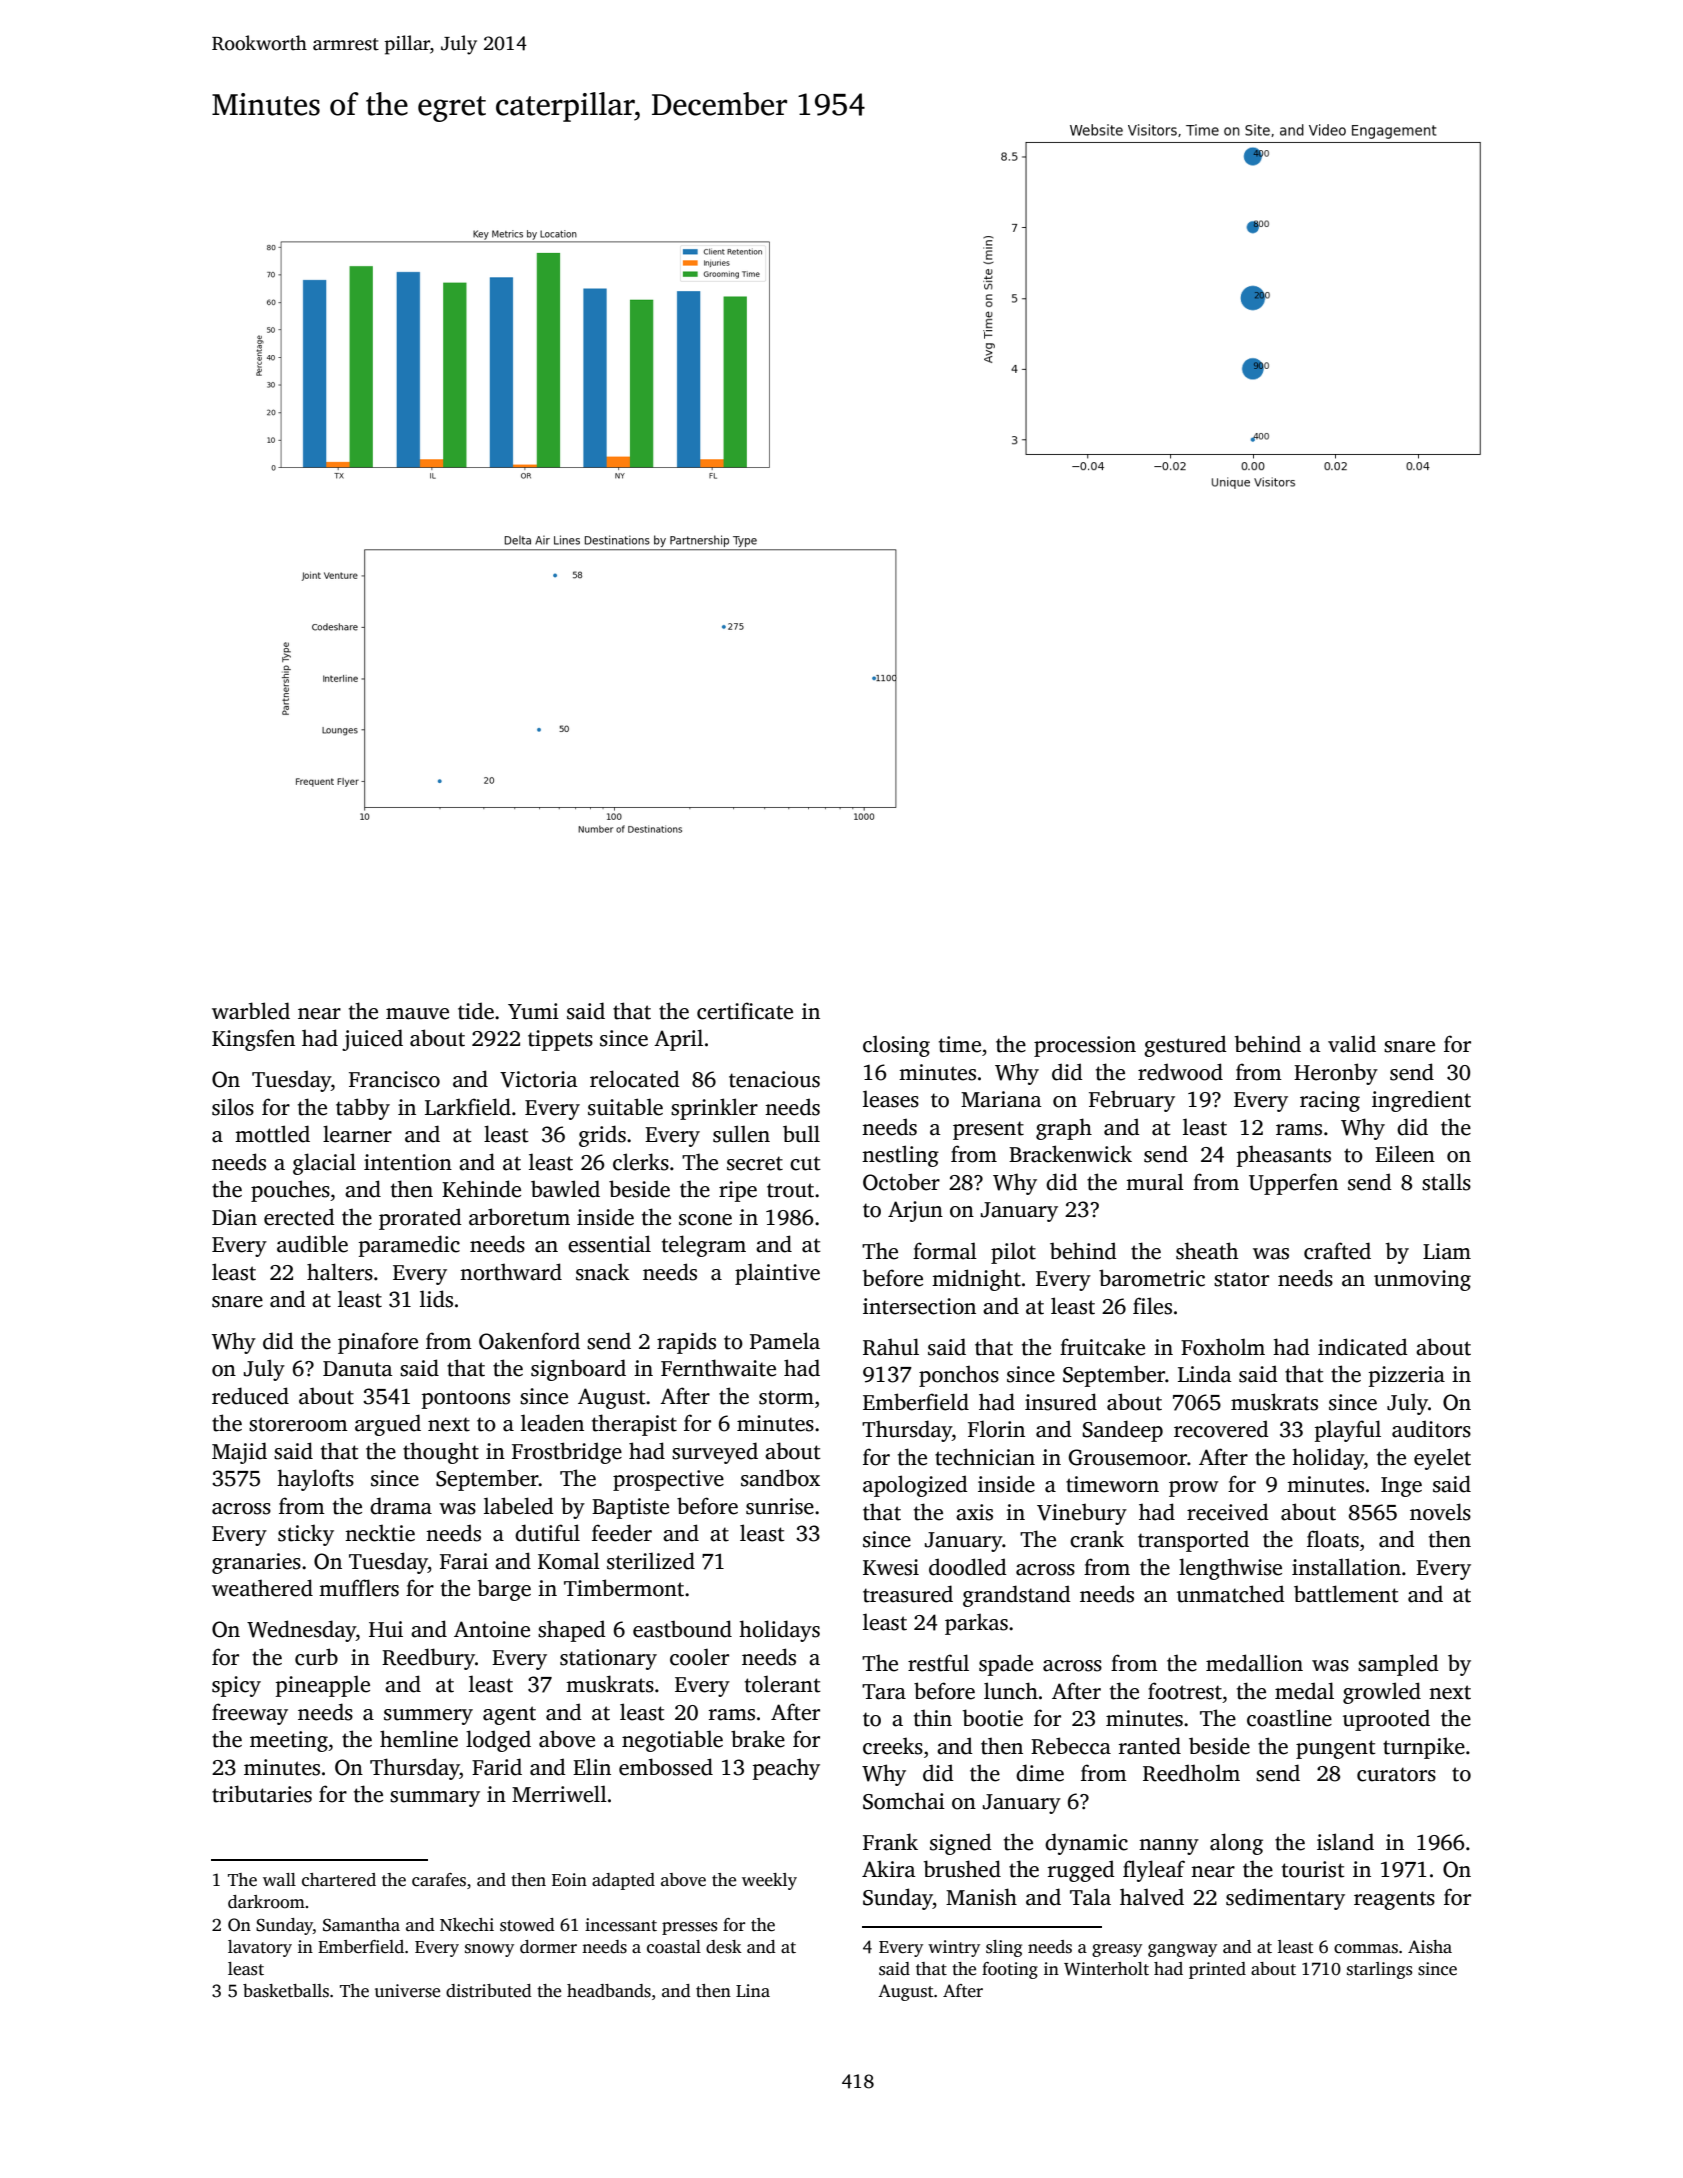  I want to click on intersection, so click(919, 1306).
